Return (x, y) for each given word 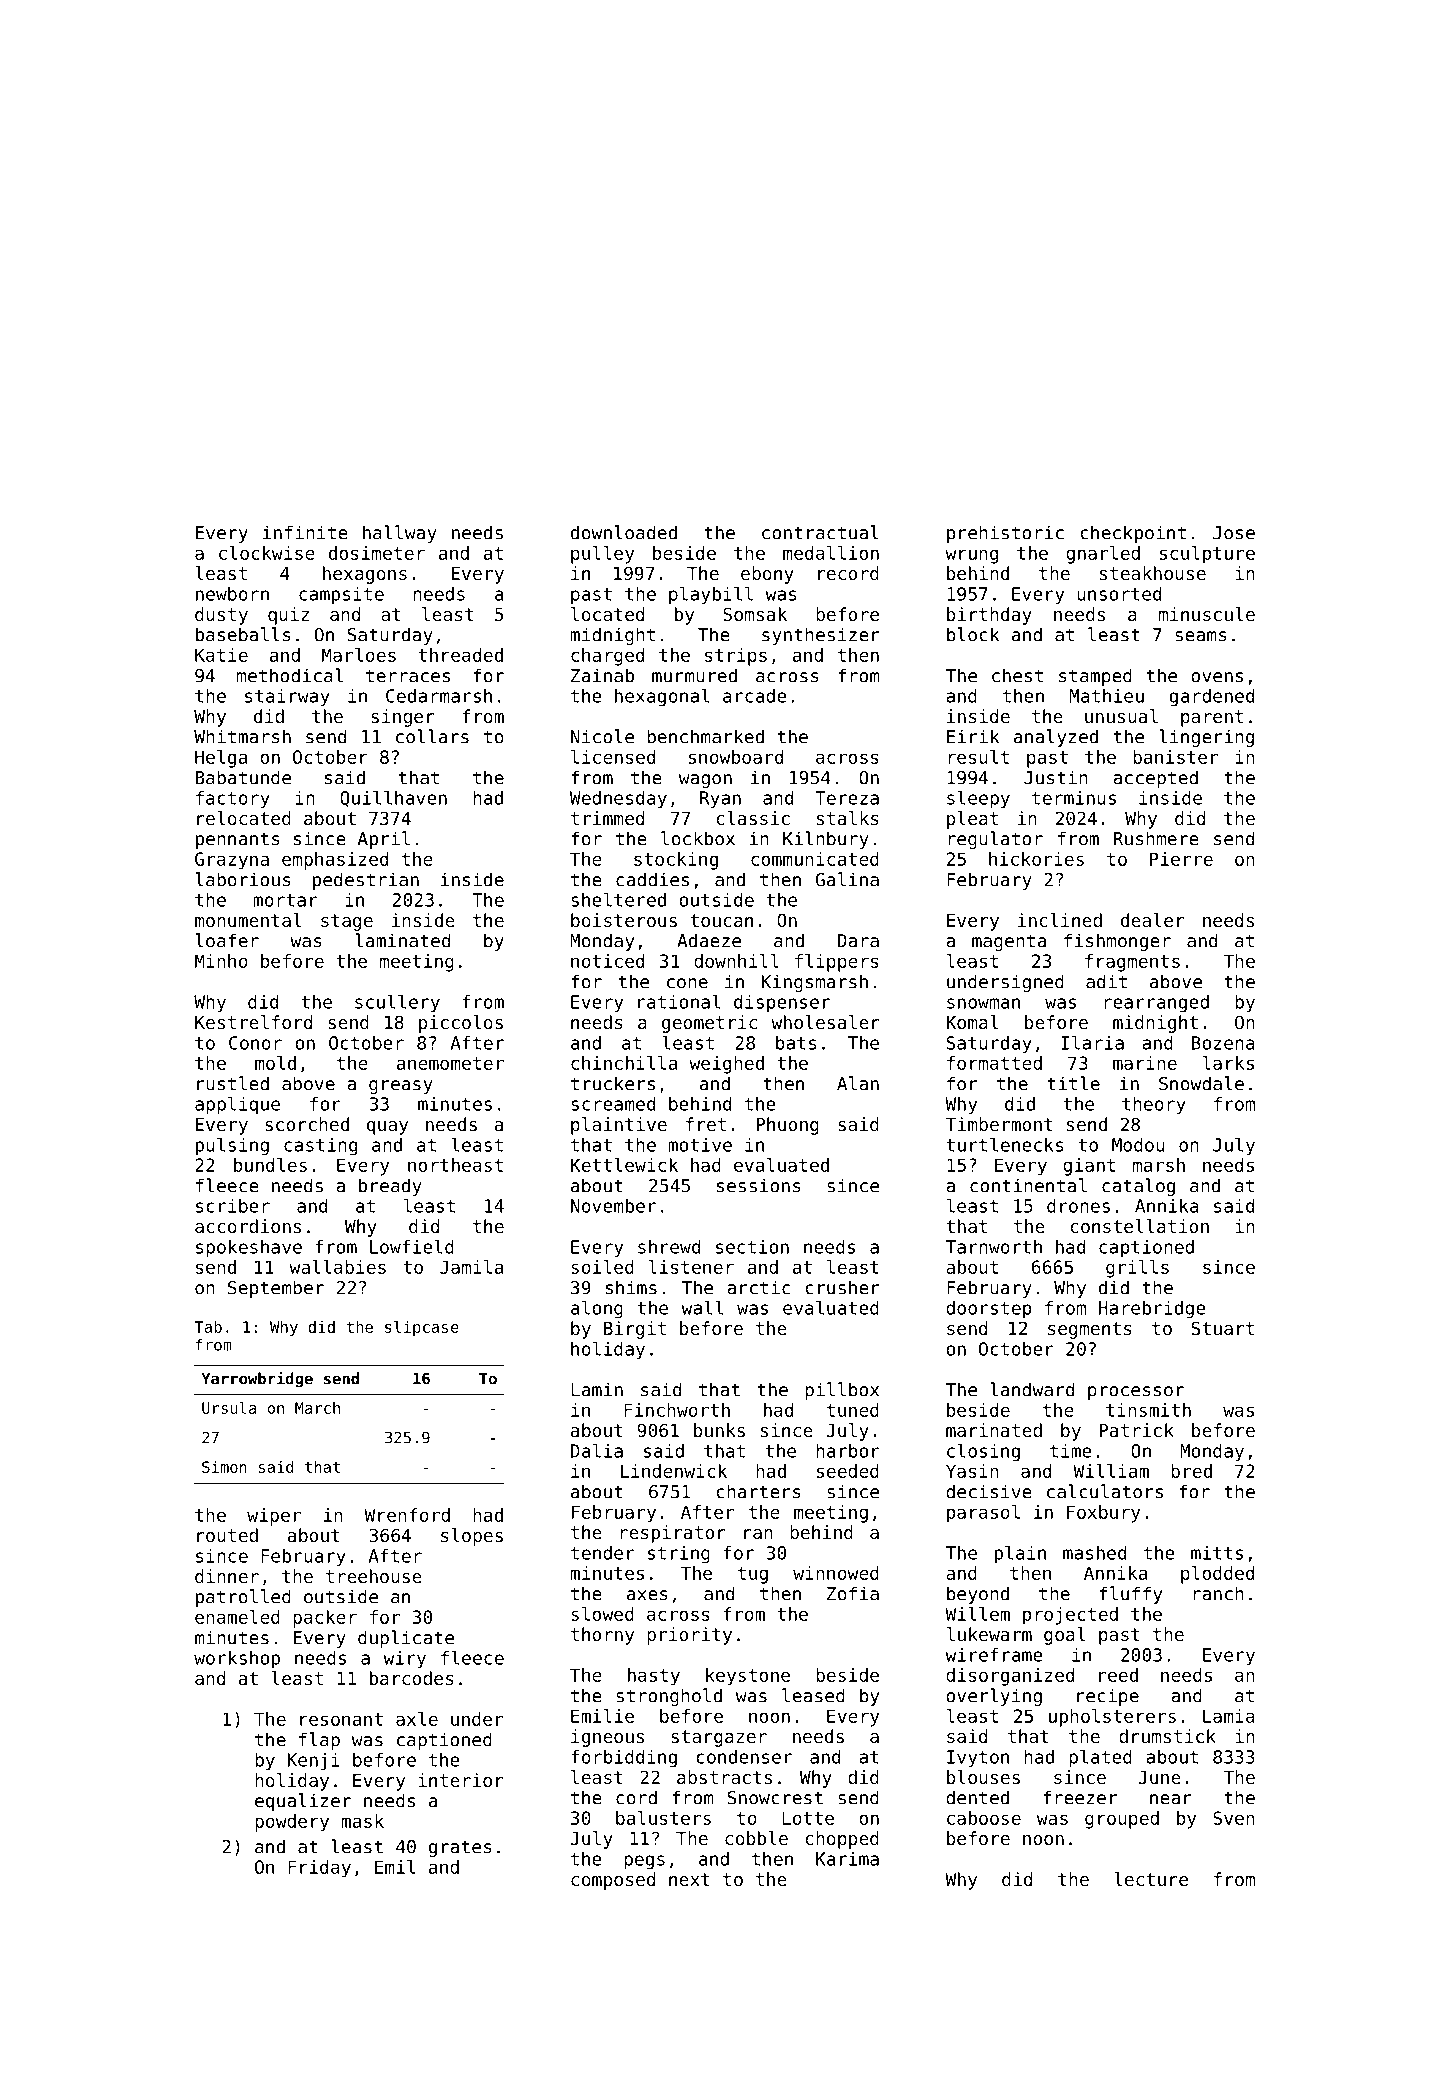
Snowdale (1201, 1083)
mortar (285, 900)
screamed (613, 1104)
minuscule (1207, 614)
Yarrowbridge (257, 1379)
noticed (607, 961)
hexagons (365, 575)
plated (1100, 1758)
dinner (227, 1576)
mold (275, 1063)
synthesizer (821, 636)
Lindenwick (674, 1471)
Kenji (313, 1762)
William (1111, 1471)
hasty (654, 1677)
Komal (972, 1022)
